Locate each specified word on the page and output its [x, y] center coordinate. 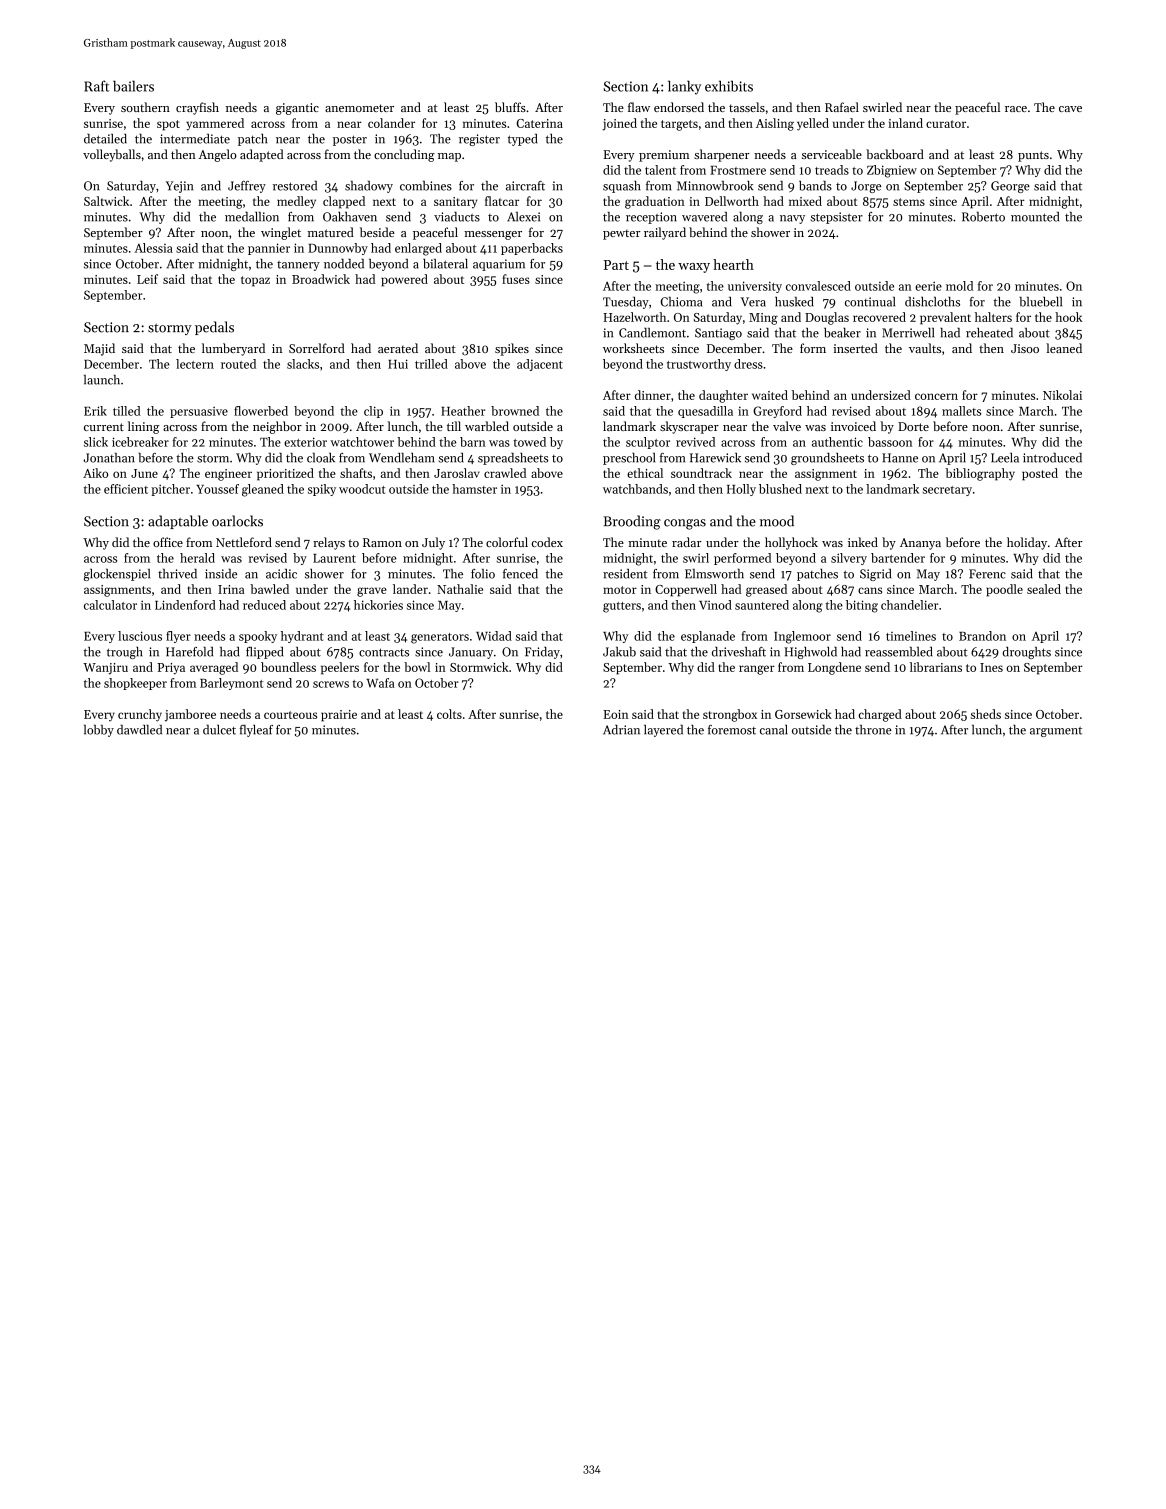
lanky [684, 87]
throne [873, 730]
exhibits [729, 86]
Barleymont [231, 684]
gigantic [297, 109]
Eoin [615, 714]
